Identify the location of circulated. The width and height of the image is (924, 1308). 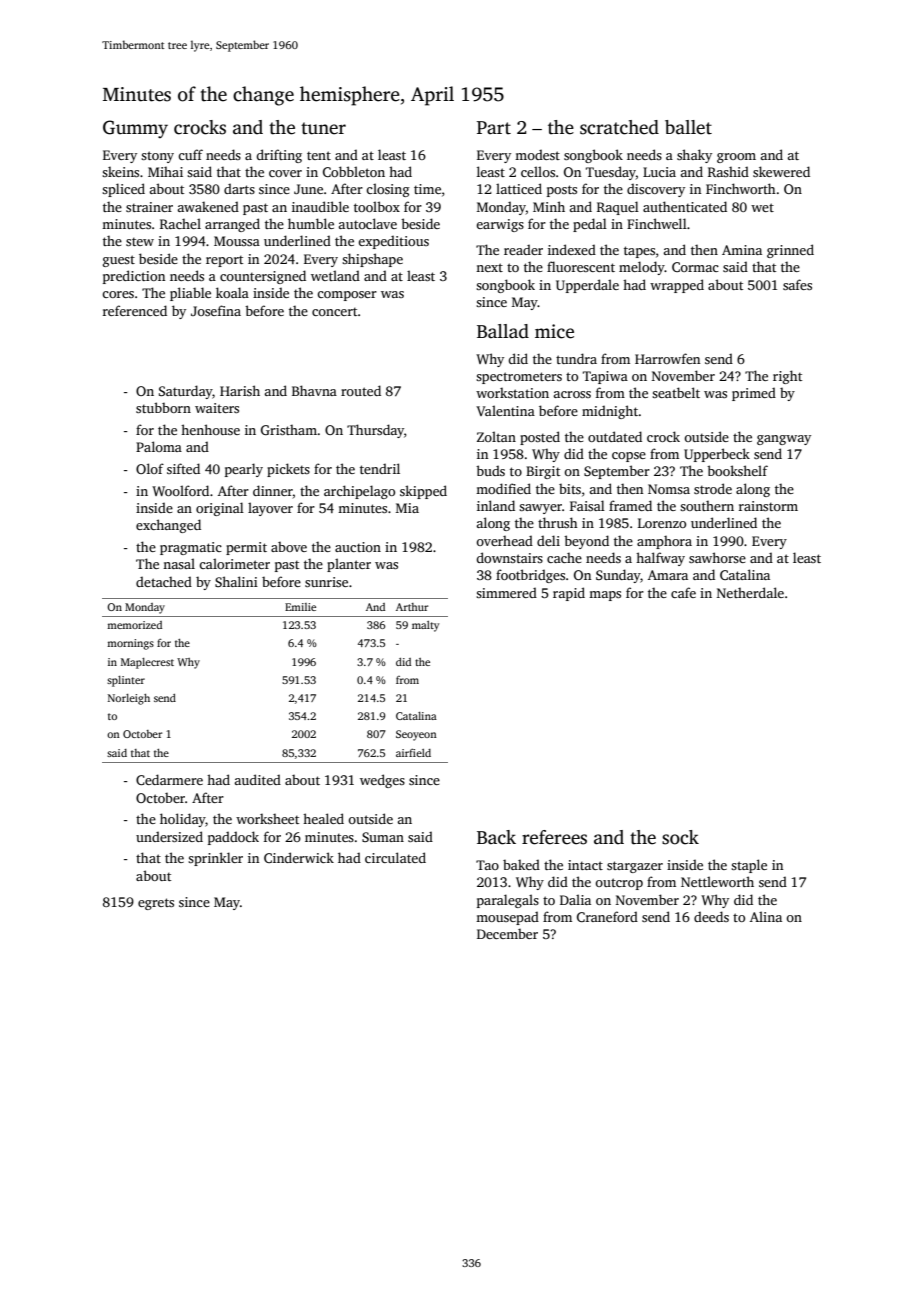
(395, 857).
